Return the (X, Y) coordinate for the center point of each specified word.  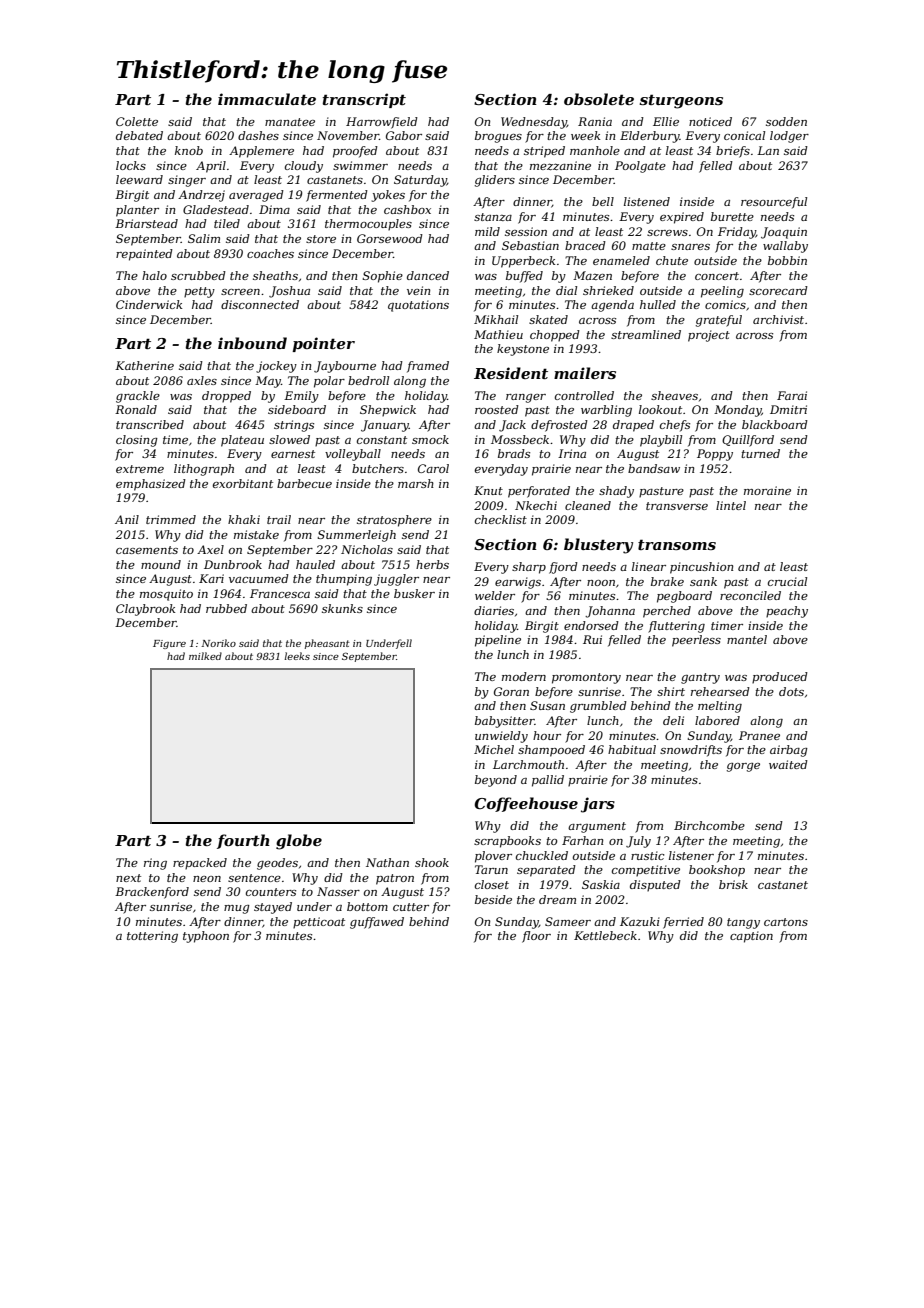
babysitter (504, 722)
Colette (137, 121)
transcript (364, 100)
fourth (243, 841)
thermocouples (368, 225)
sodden (786, 121)
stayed (273, 908)
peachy (787, 612)
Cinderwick (149, 304)
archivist (778, 319)
